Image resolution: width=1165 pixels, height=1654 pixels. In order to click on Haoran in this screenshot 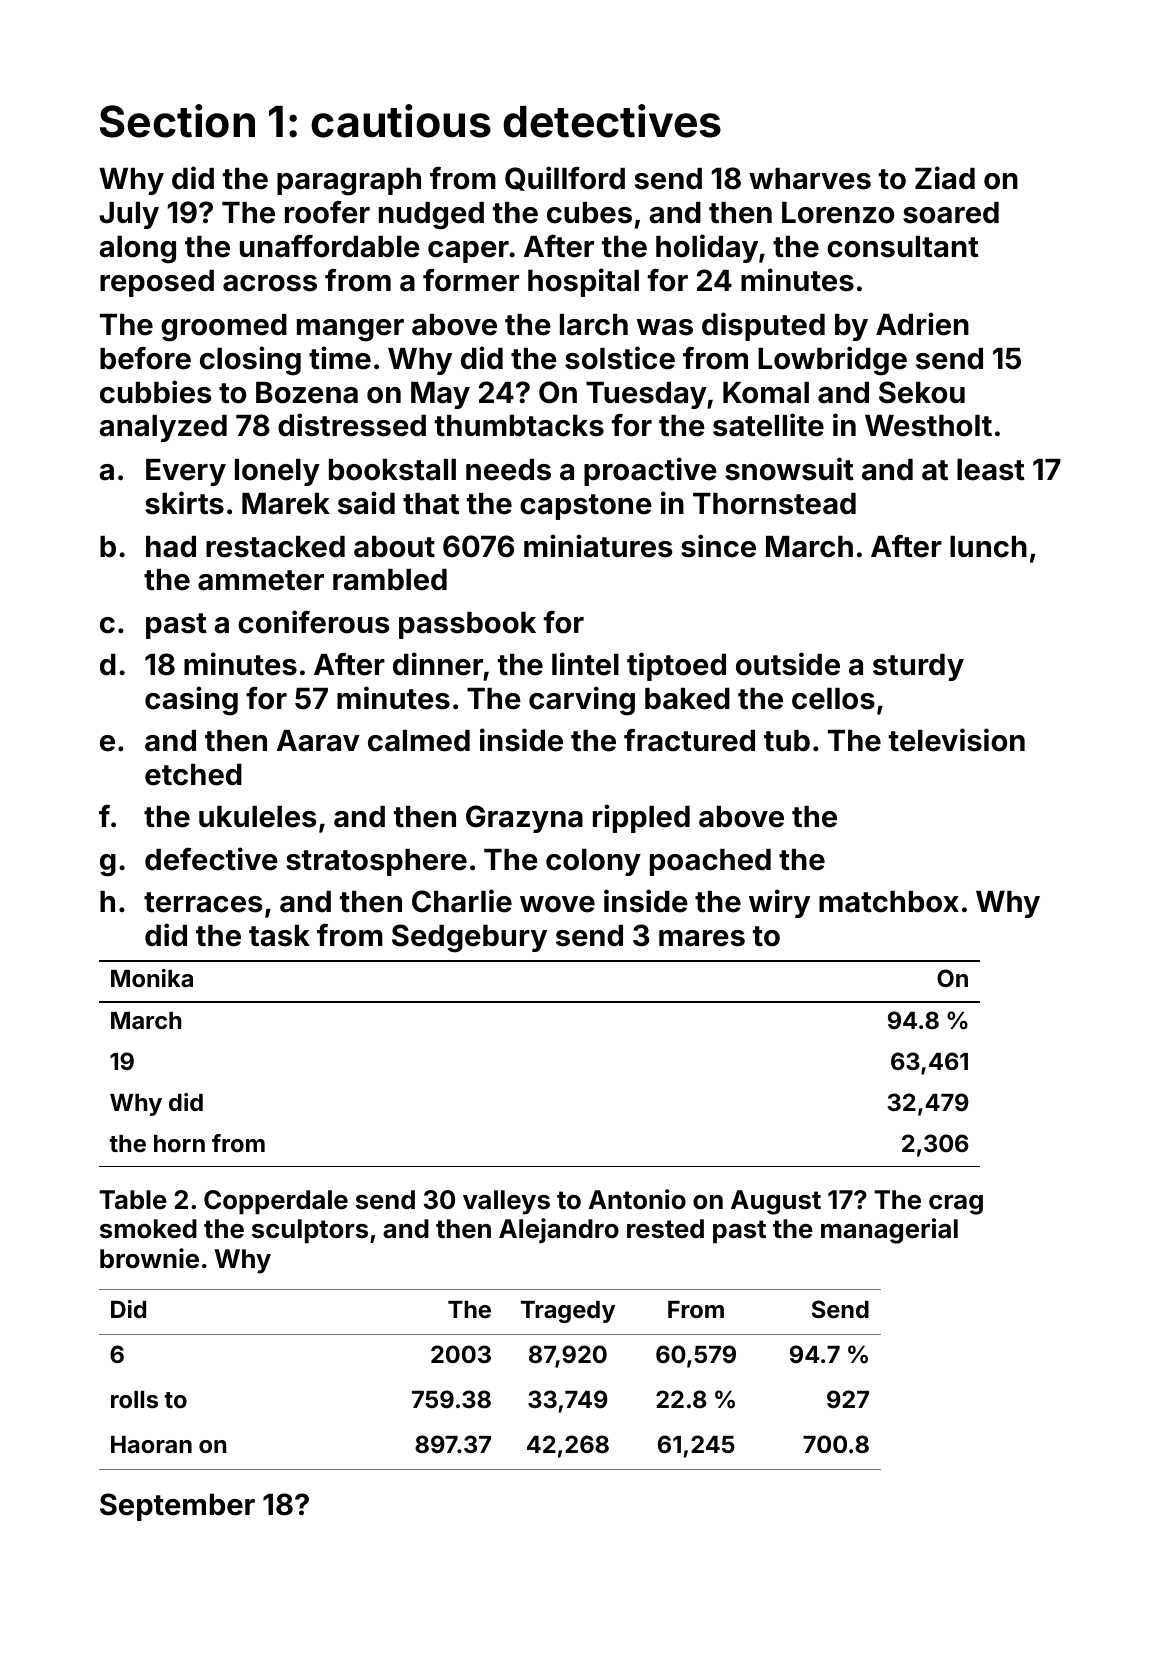, I will do `click(151, 1445)`.
